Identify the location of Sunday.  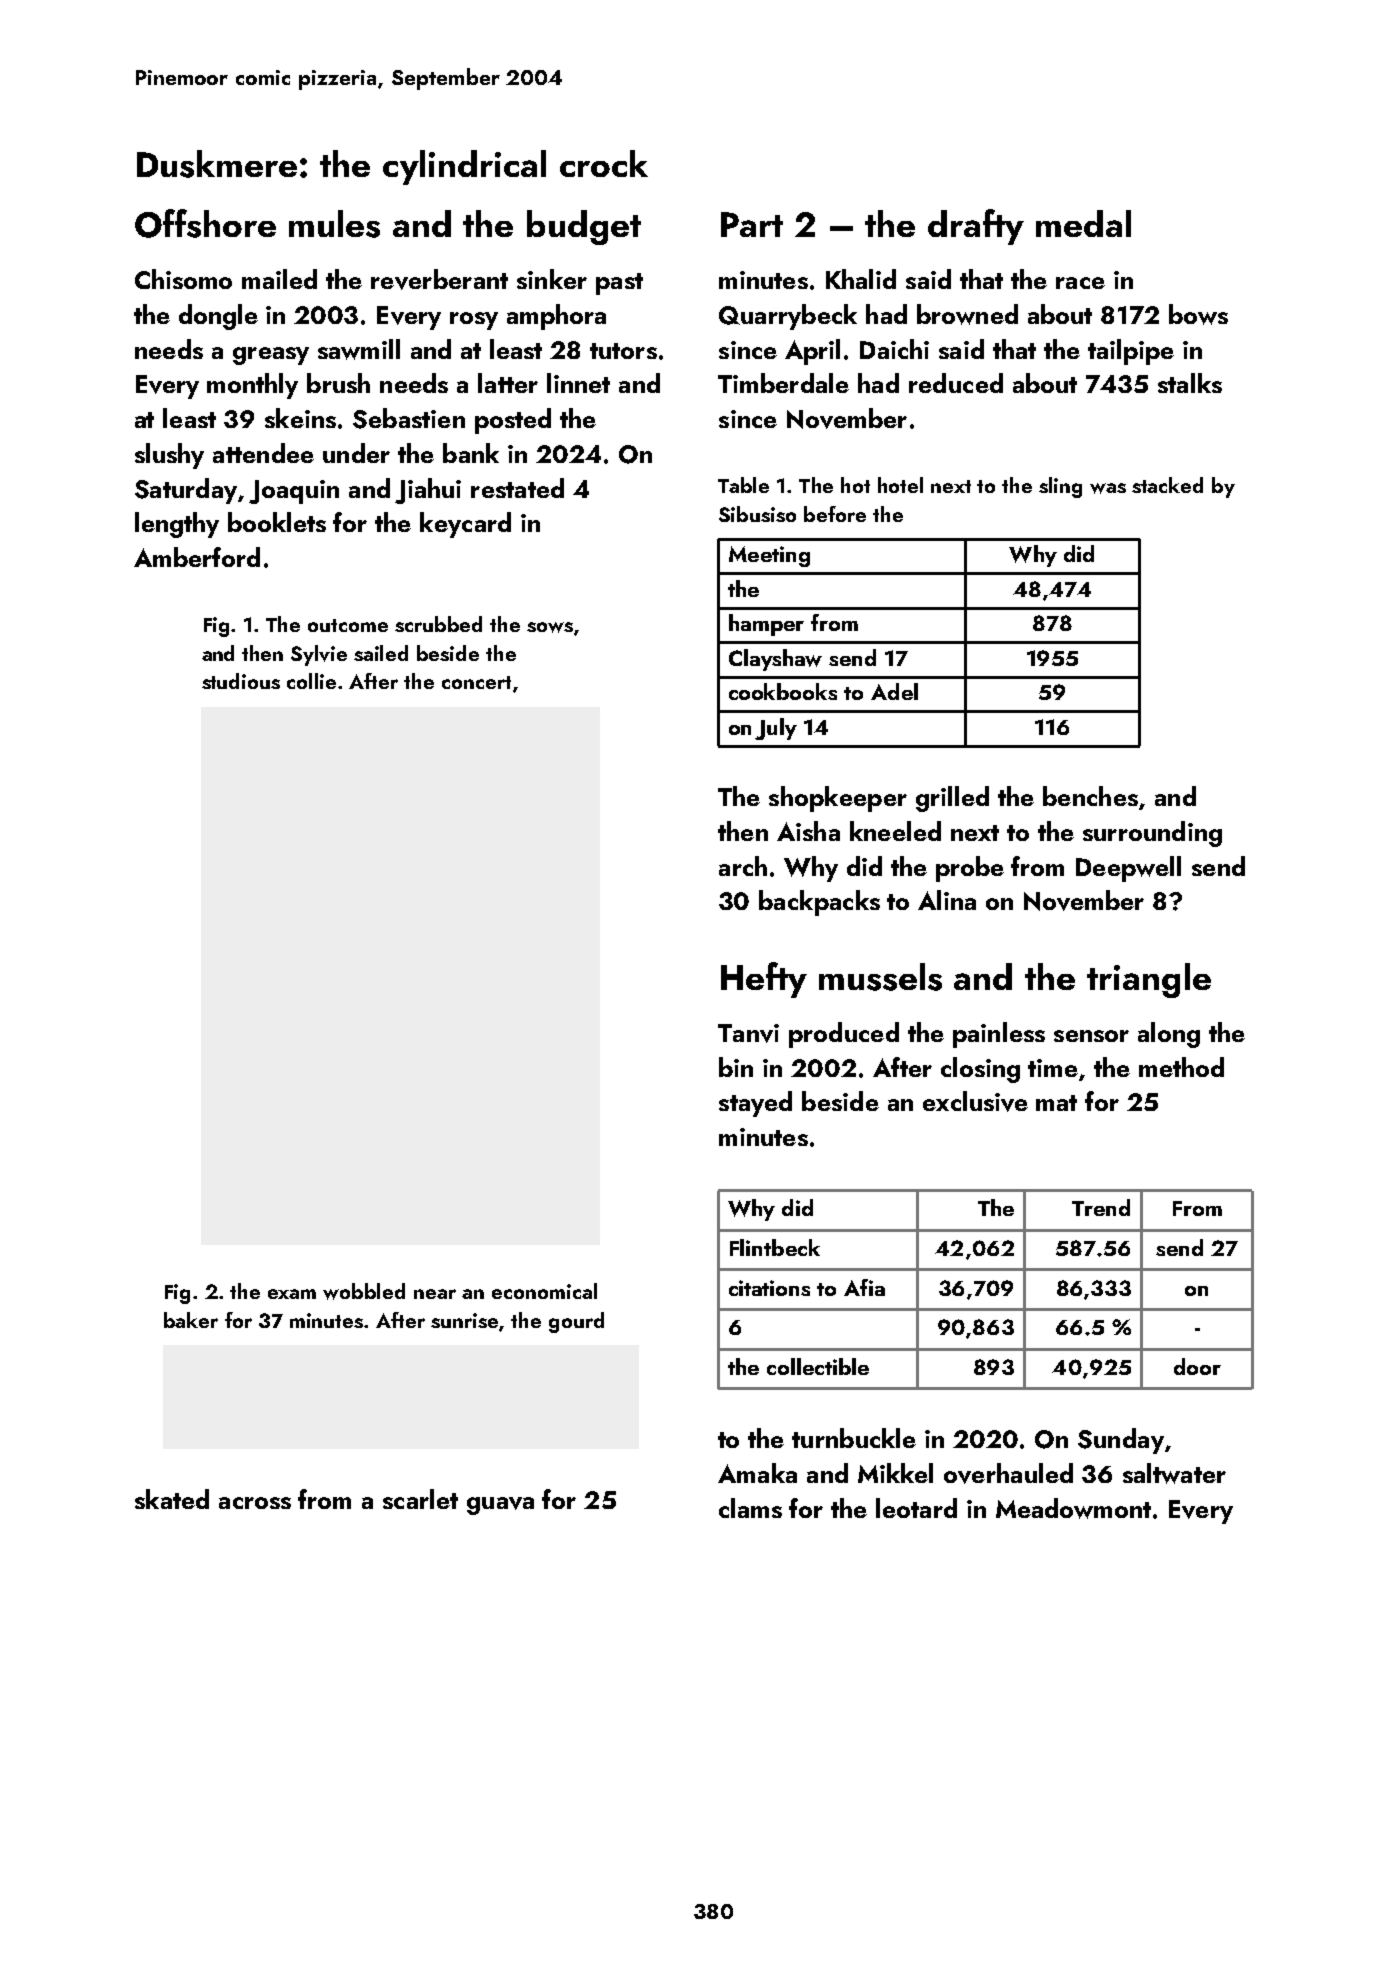
(1121, 1441).
